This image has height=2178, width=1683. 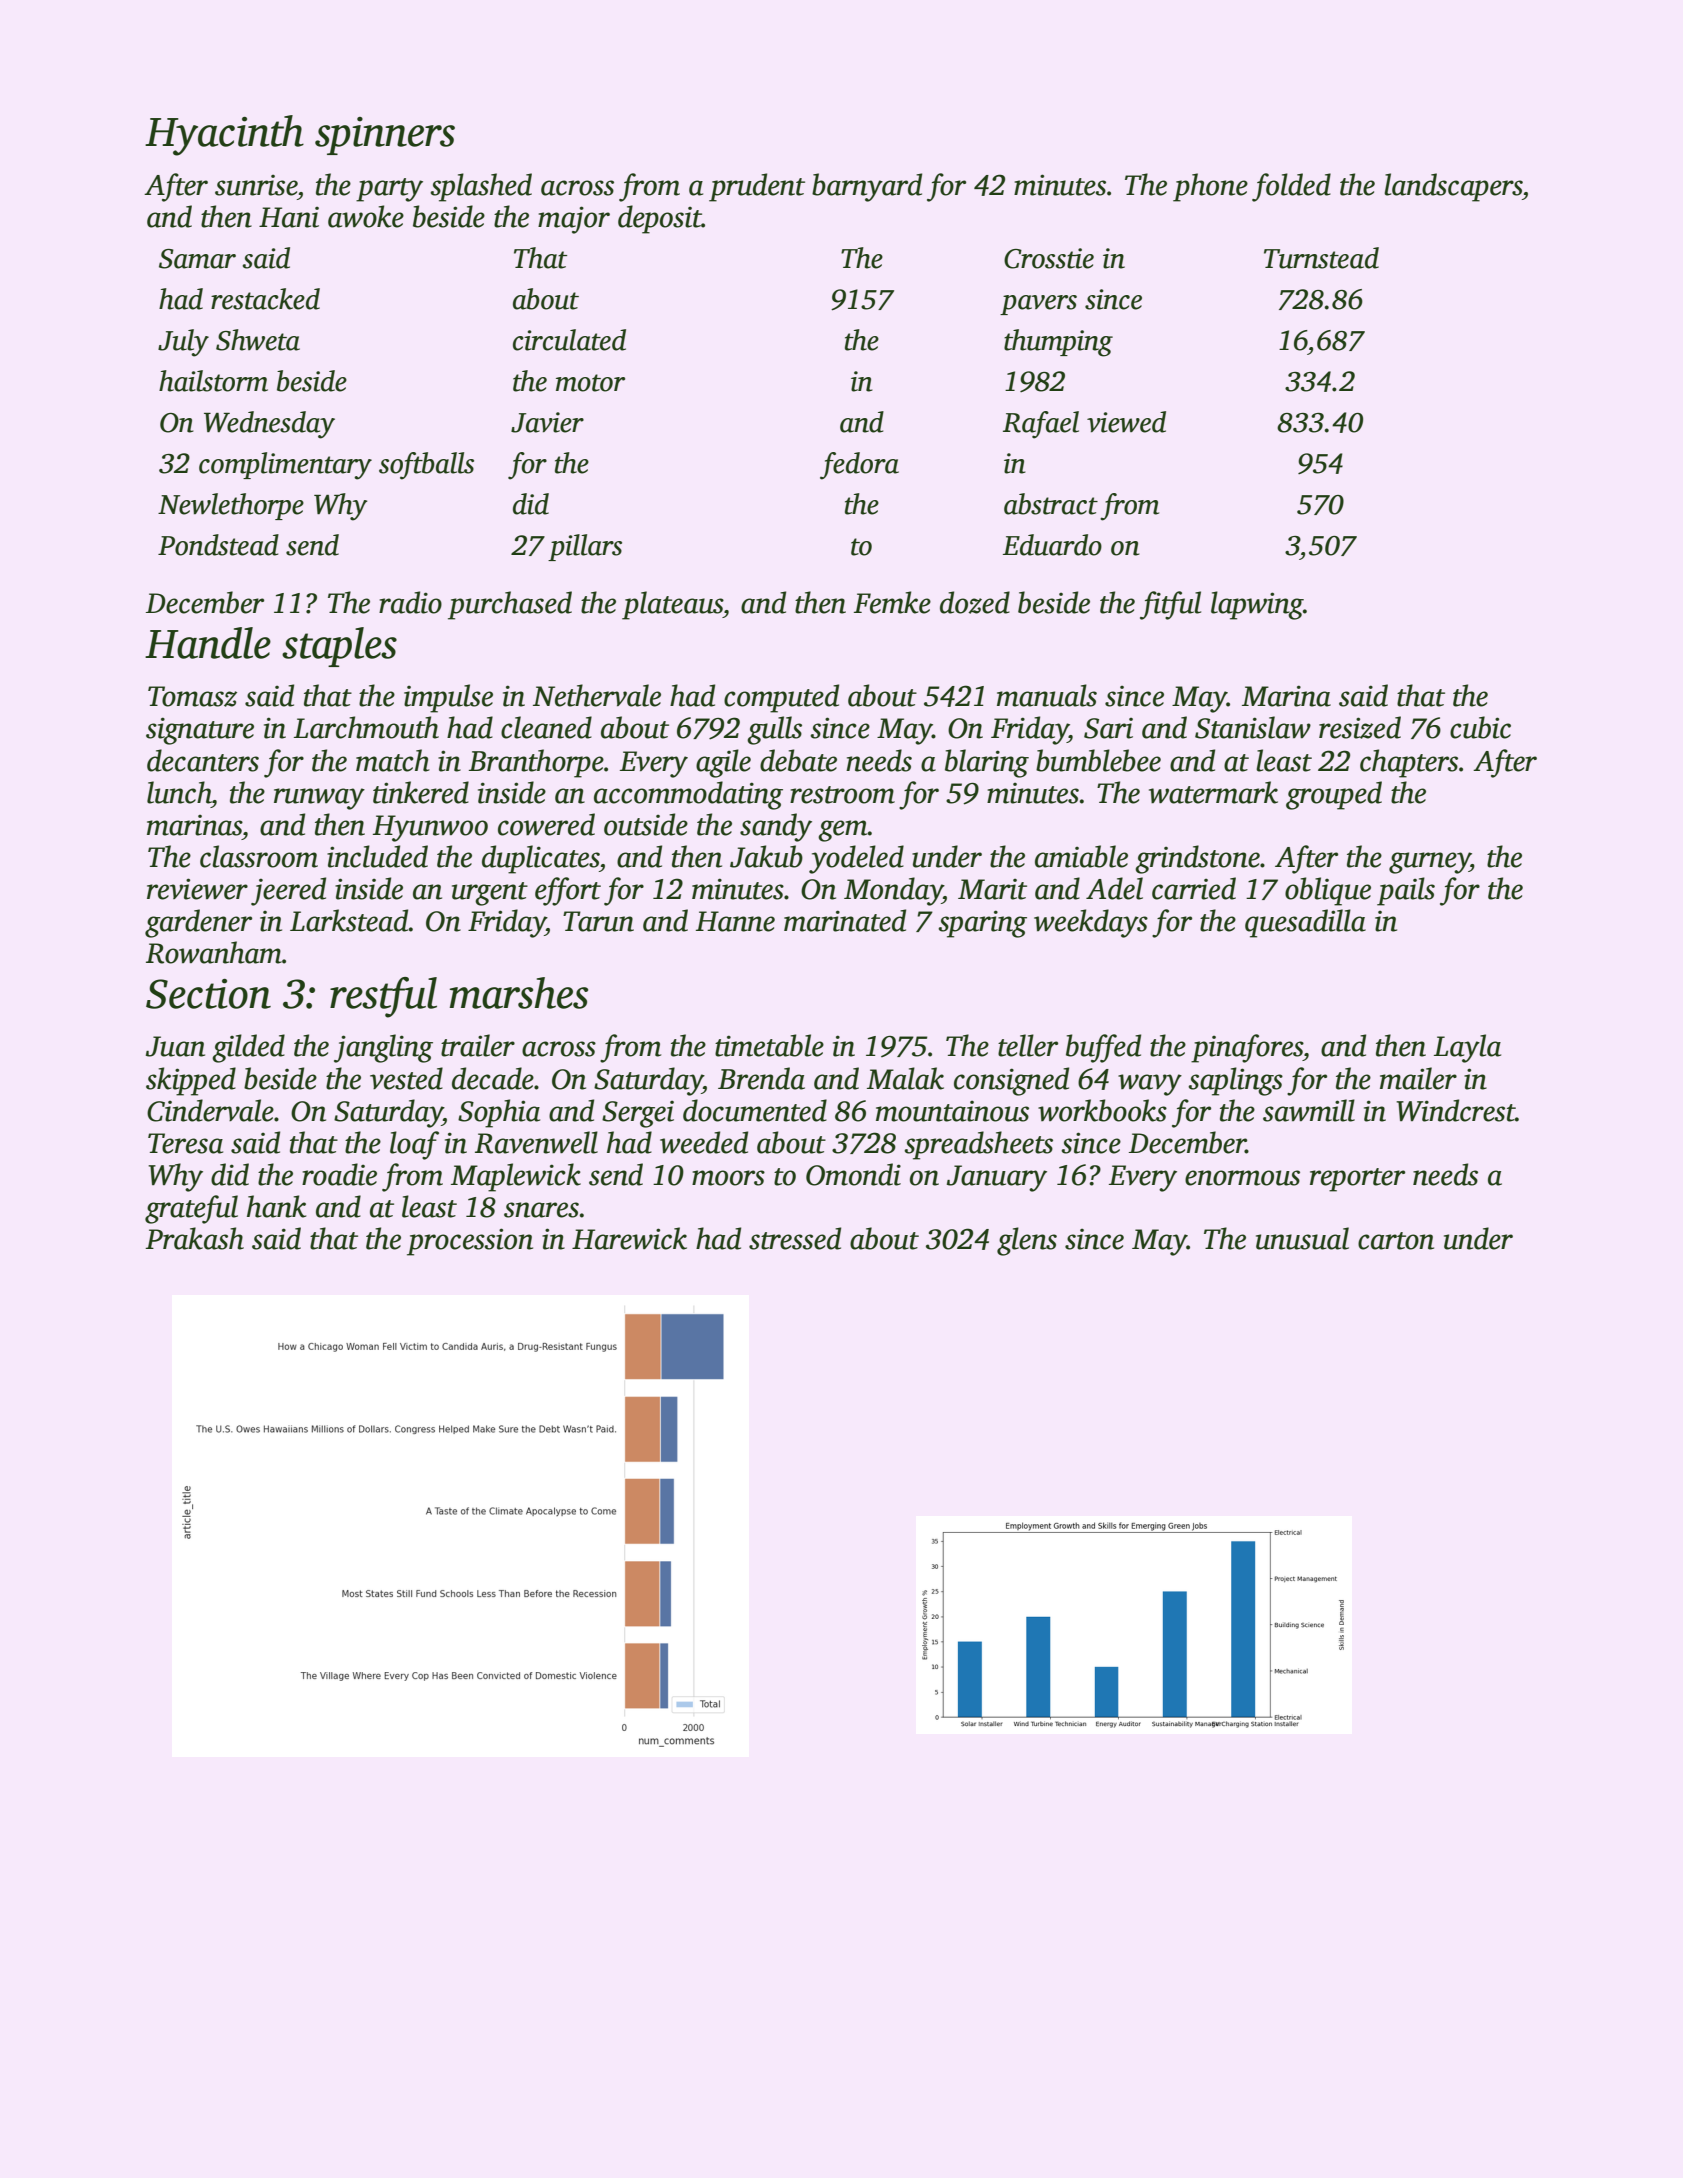 I want to click on Turnstead, so click(x=1321, y=258).
